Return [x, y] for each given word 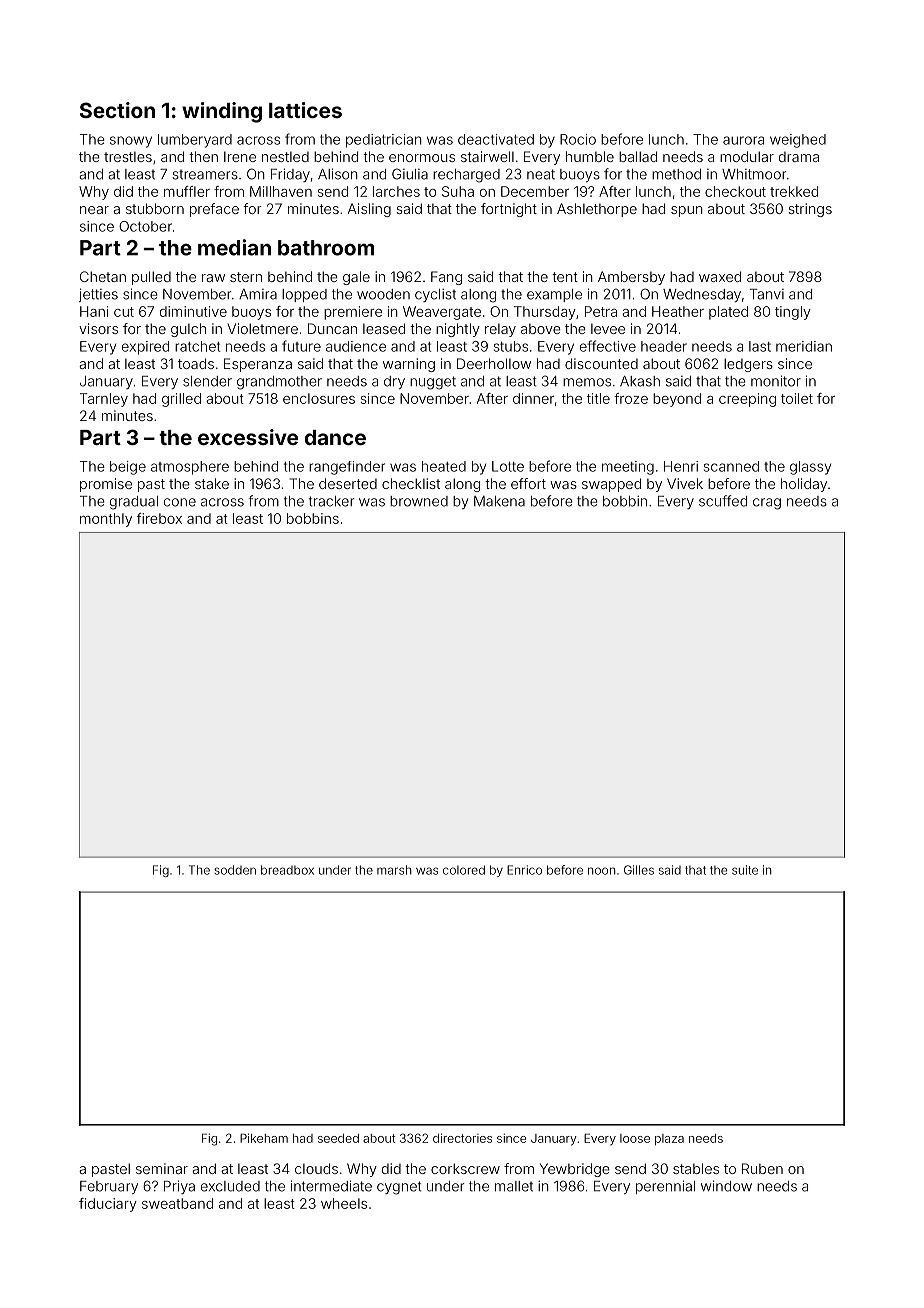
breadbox [287, 870]
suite [745, 870]
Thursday [545, 313]
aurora [743, 140]
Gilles [639, 870]
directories [462, 1138]
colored [464, 870]
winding [222, 112]
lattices [305, 110]
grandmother [279, 383]
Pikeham [264, 1138]
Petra [601, 311]
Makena [499, 501]
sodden [235, 870]
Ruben [762, 1168]
